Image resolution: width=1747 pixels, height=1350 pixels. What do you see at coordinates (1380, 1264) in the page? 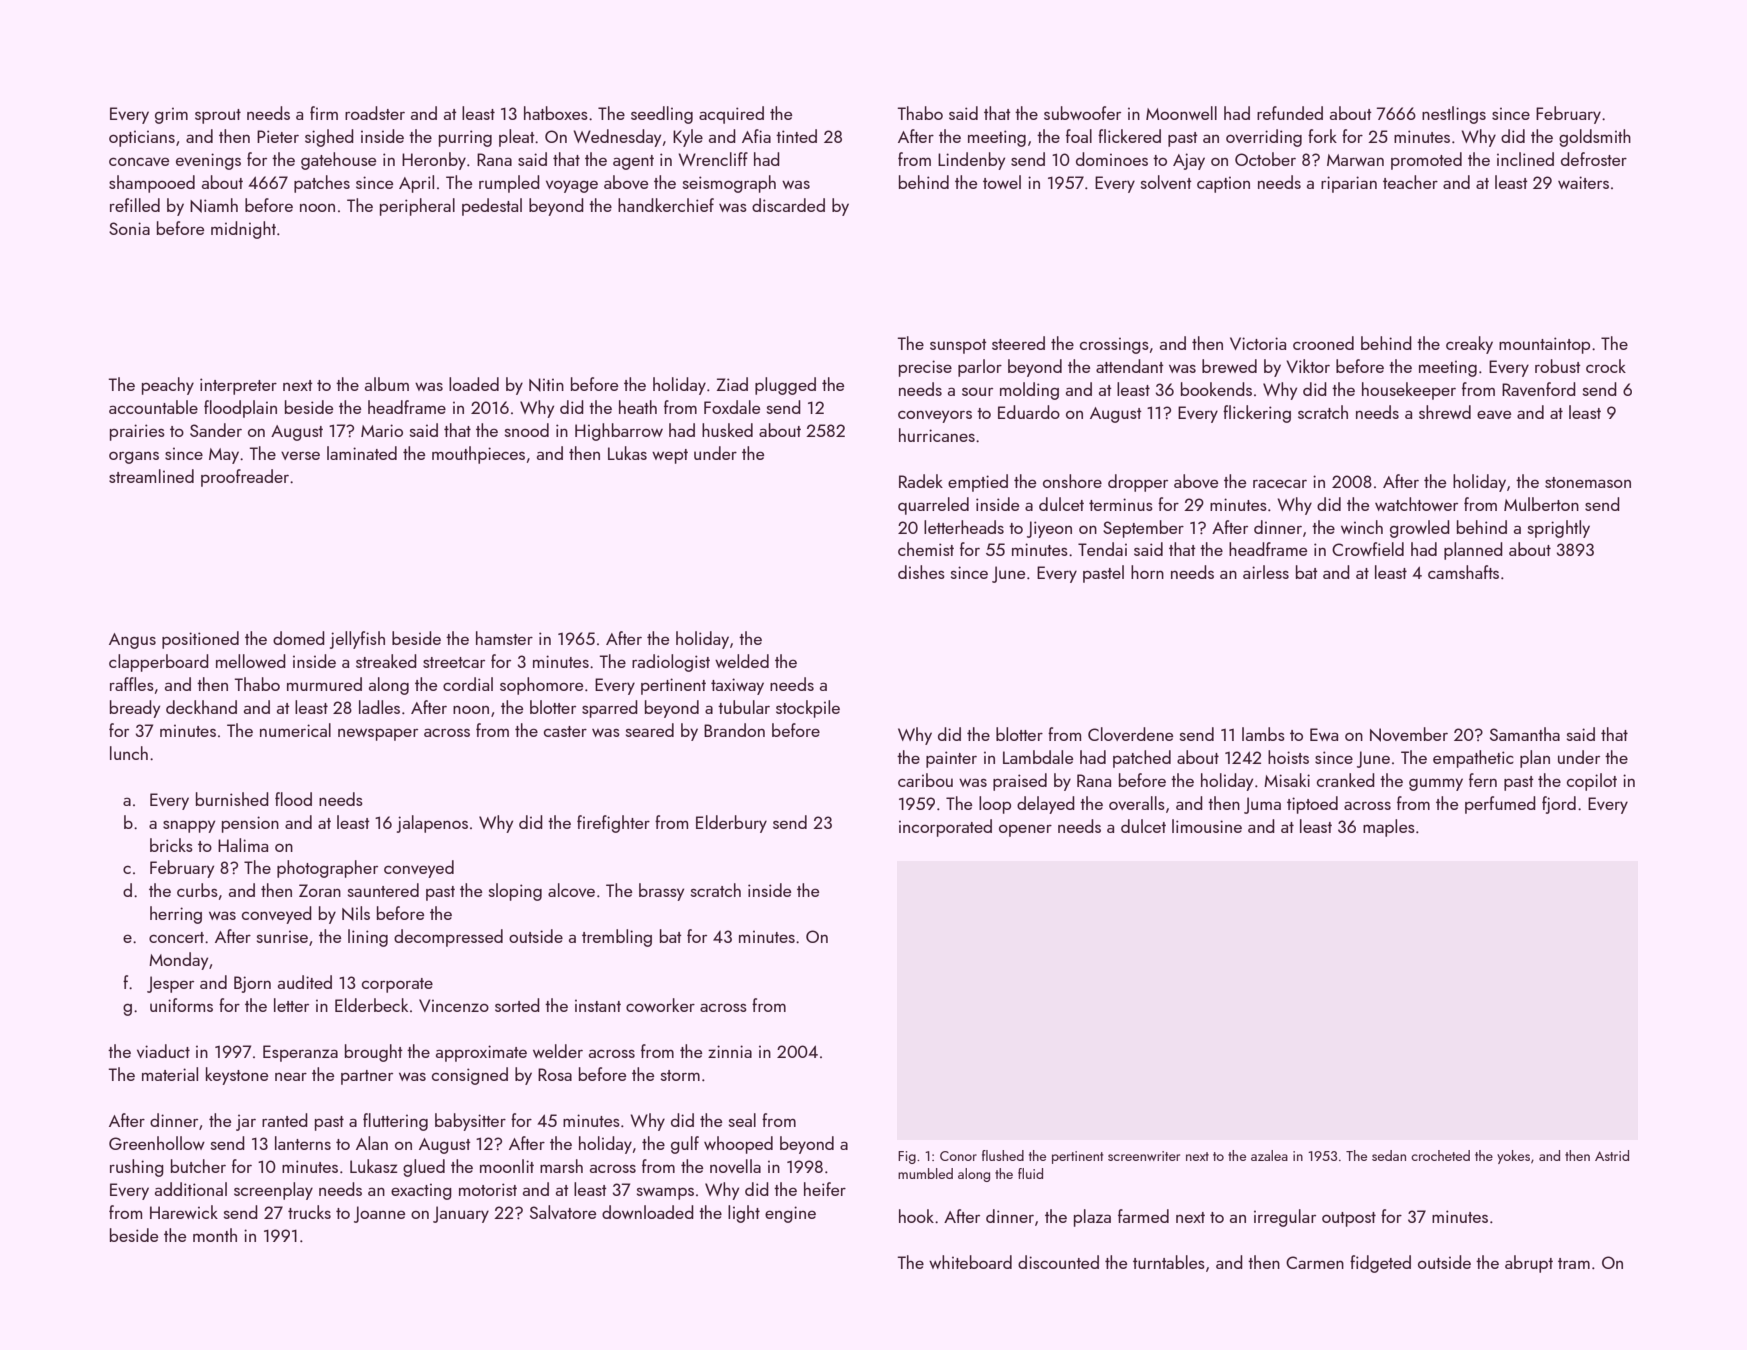
I see `fidgeted` at bounding box center [1380, 1264].
